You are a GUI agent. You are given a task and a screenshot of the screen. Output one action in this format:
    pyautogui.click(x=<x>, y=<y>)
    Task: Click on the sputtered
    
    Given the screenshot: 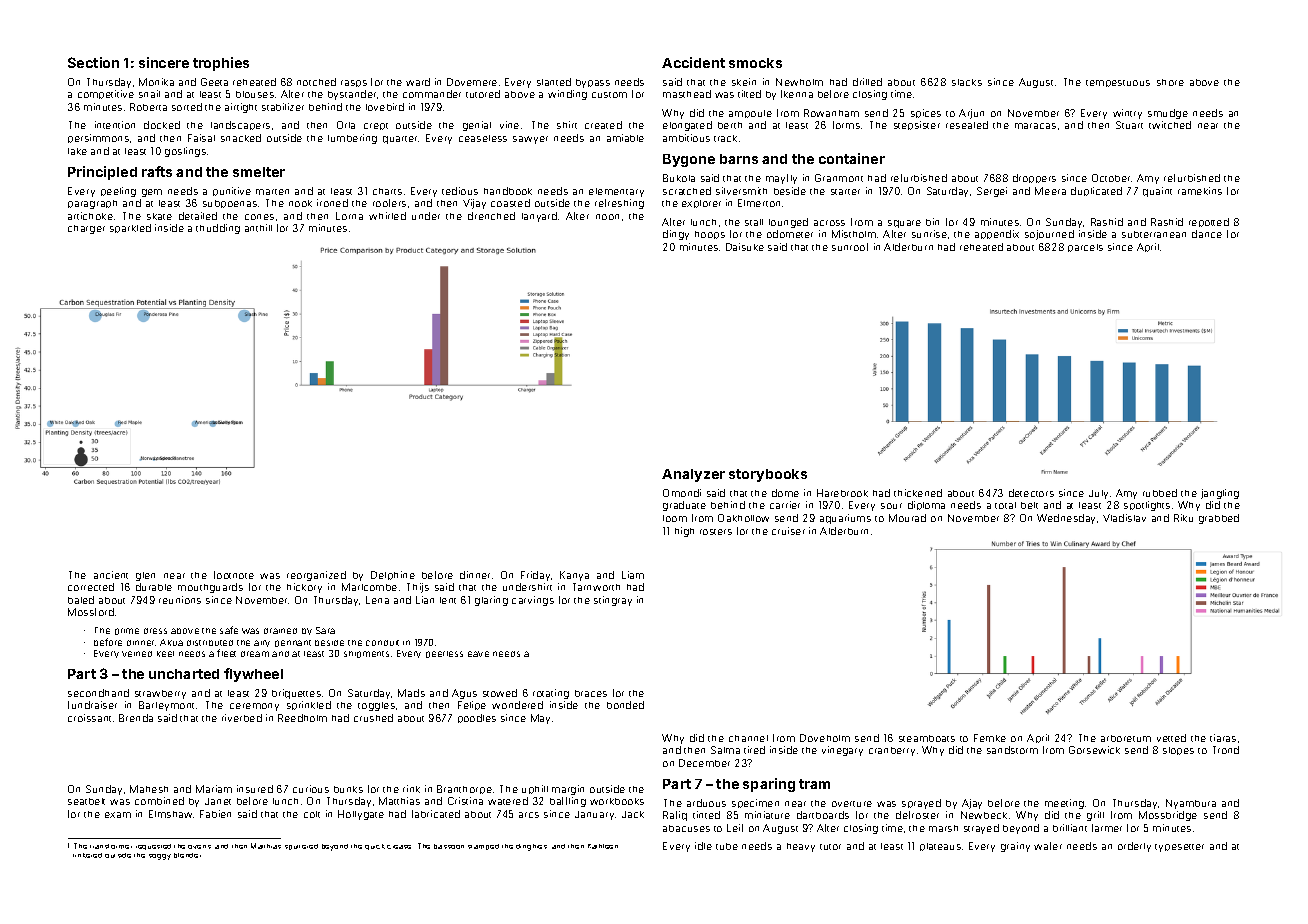 What is the action you would take?
    pyautogui.click(x=301, y=847)
